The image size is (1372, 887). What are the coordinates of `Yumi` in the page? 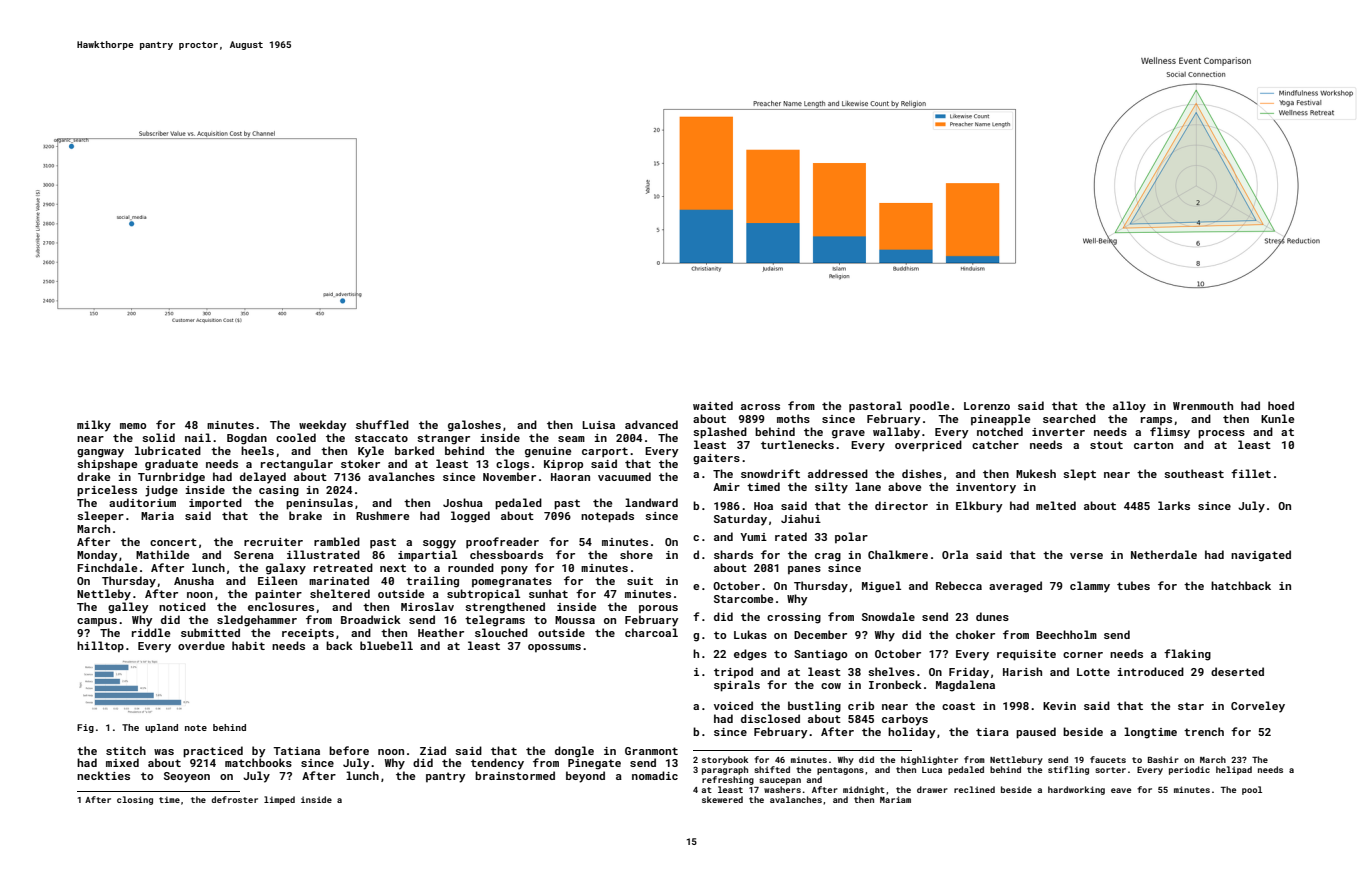 It's located at (753, 537).
